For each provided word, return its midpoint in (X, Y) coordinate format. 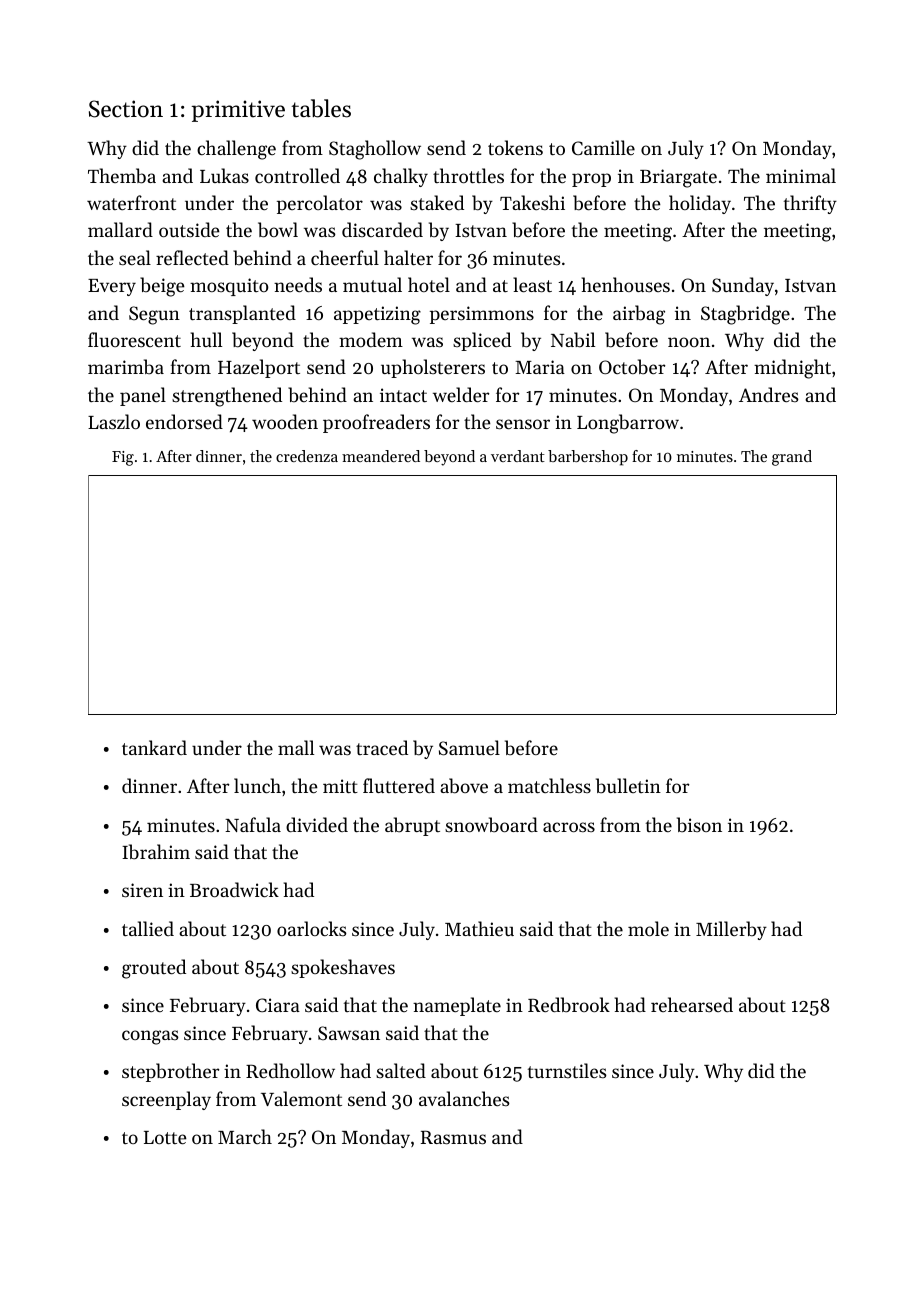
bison (699, 824)
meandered (381, 456)
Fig (123, 458)
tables (321, 108)
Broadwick (234, 889)
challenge (236, 150)
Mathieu (479, 928)
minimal (801, 175)
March (245, 1136)
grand (792, 458)
